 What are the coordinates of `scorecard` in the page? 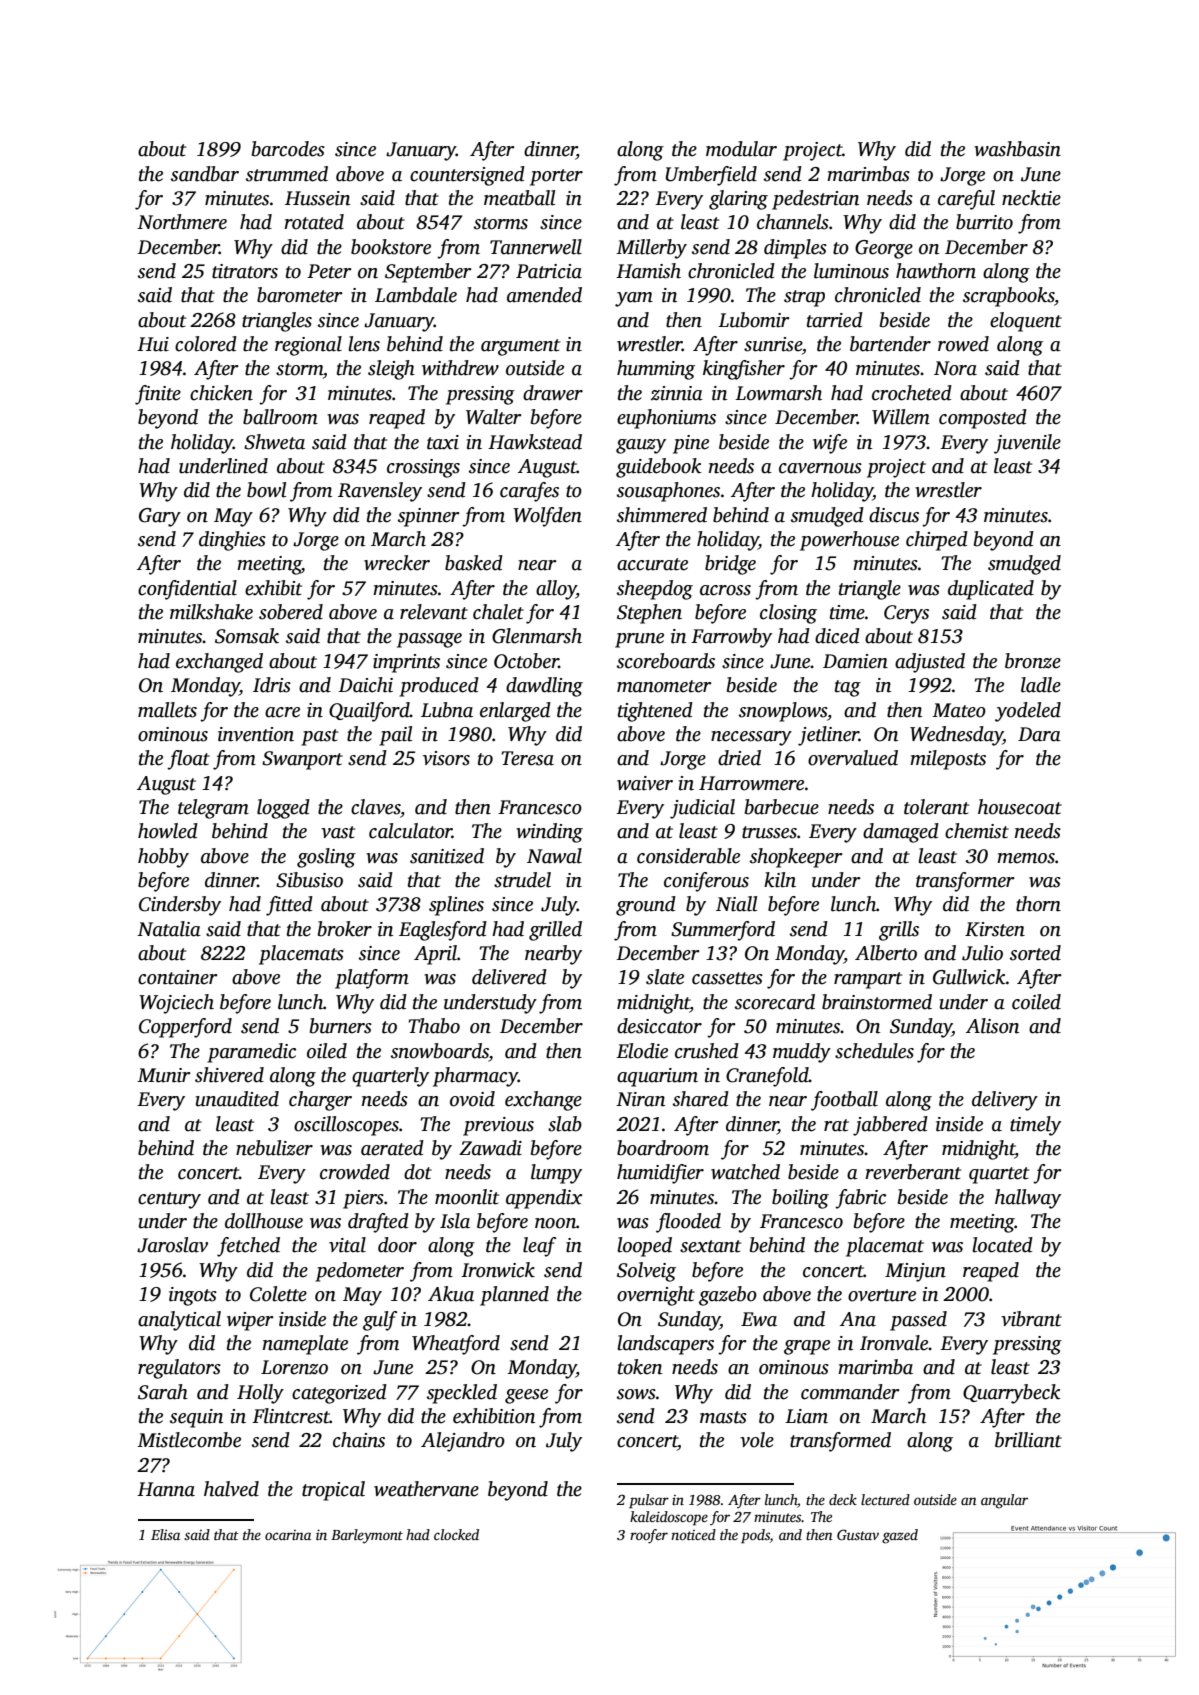 It's located at (775, 1002).
